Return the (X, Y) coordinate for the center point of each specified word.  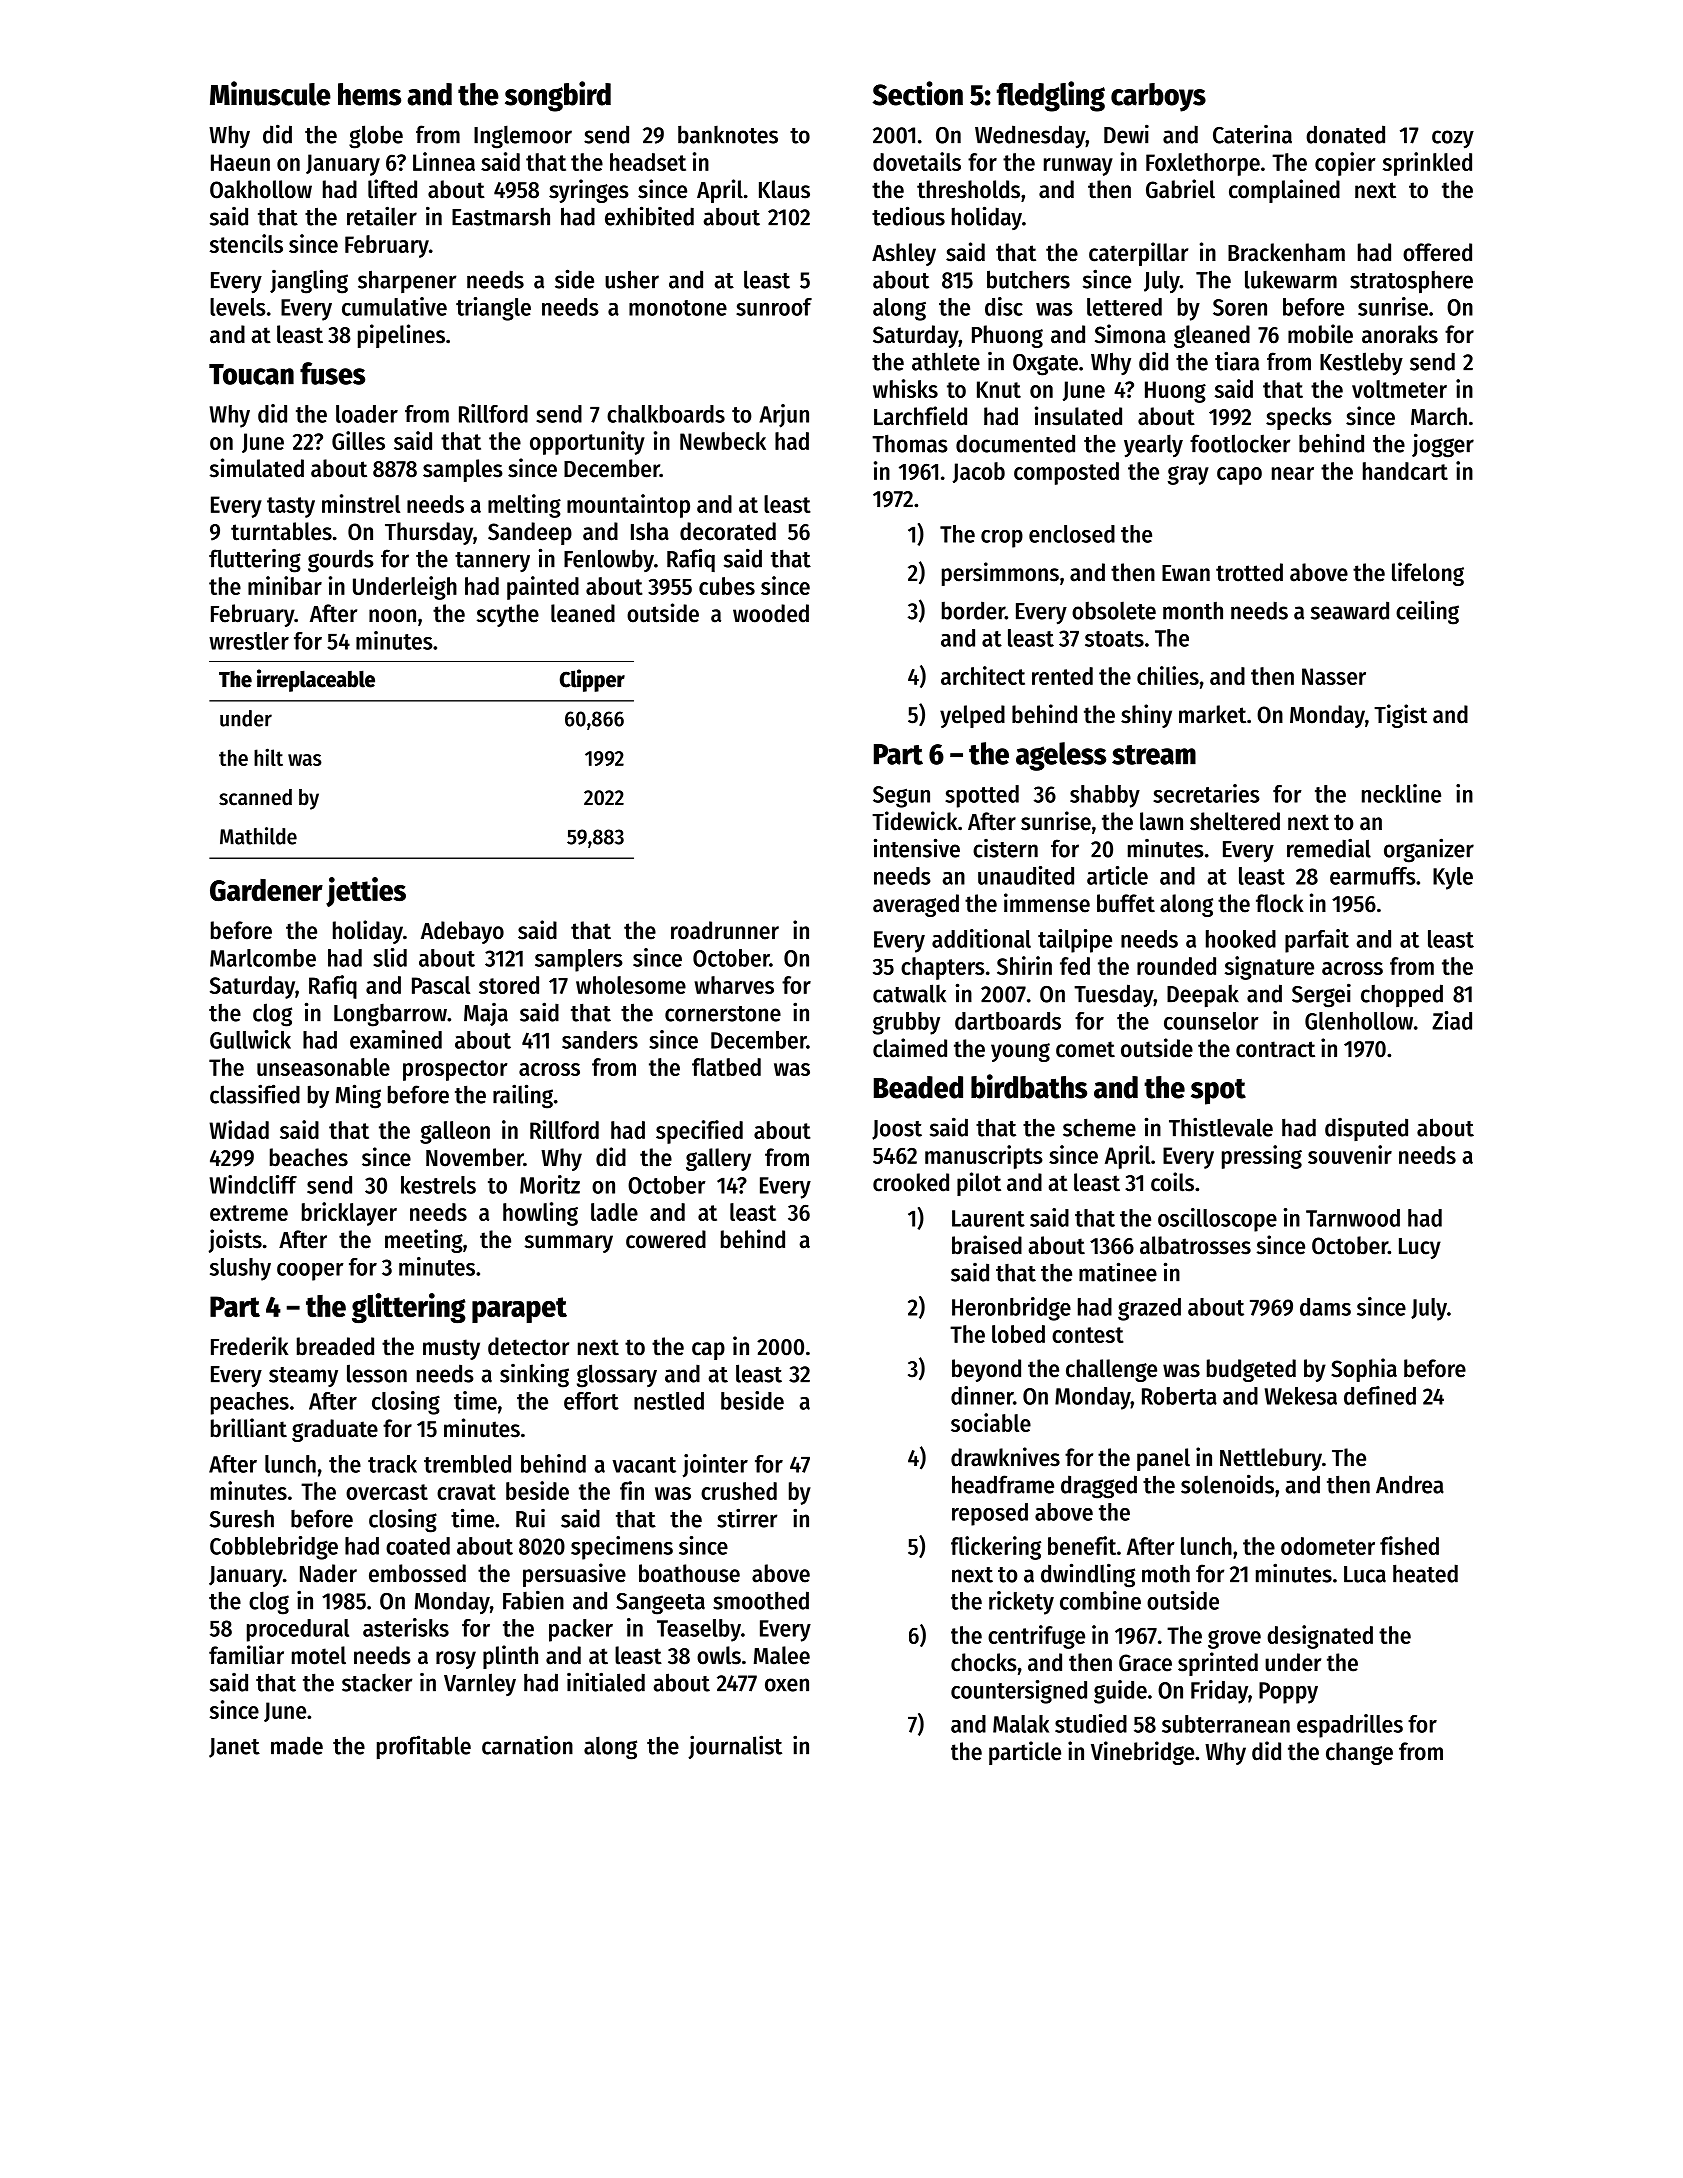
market (1212, 714)
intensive (917, 848)
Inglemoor (523, 137)
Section (918, 93)
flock (1280, 903)
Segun (901, 797)
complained (1284, 191)
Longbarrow (390, 1015)
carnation (527, 1745)
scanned (255, 797)
